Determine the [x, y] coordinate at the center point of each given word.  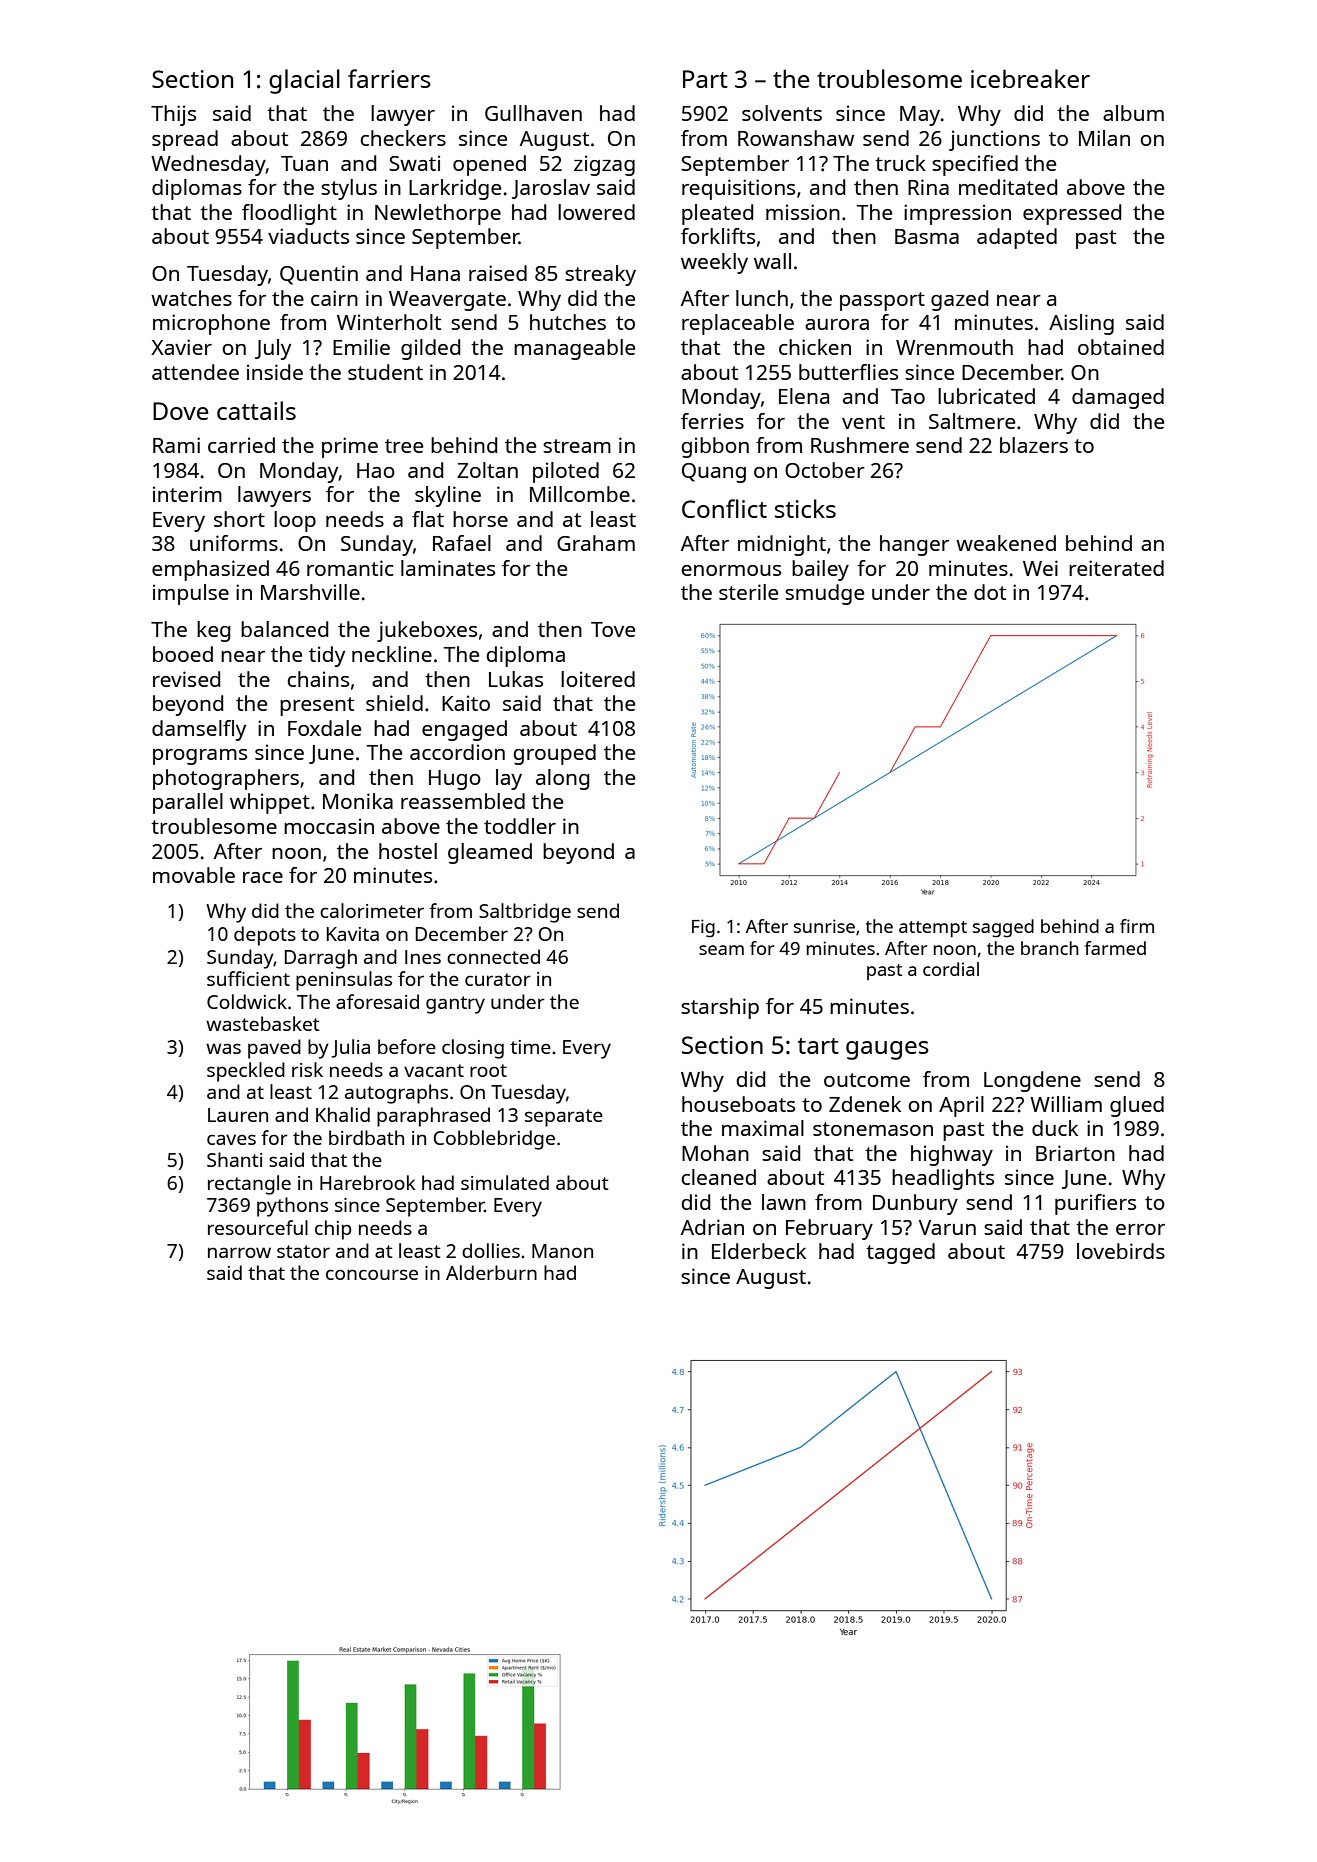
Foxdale [324, 728]
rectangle [249, 1185]
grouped [554, 754]
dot [990, 592]
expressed [1072, 214]
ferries [712, 421]
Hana [435, 273]
